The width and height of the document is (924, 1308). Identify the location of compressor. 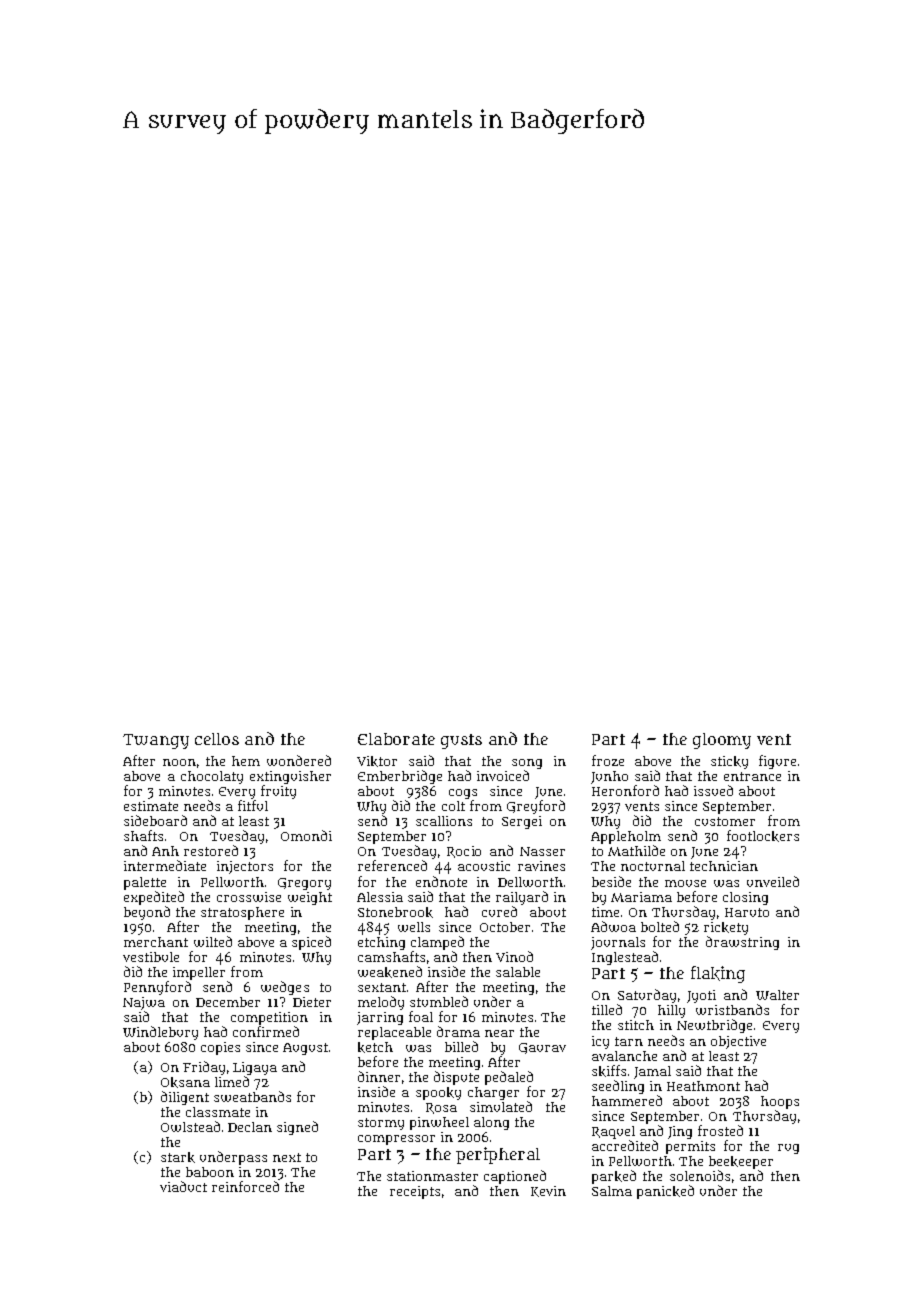
(396, 1140).
